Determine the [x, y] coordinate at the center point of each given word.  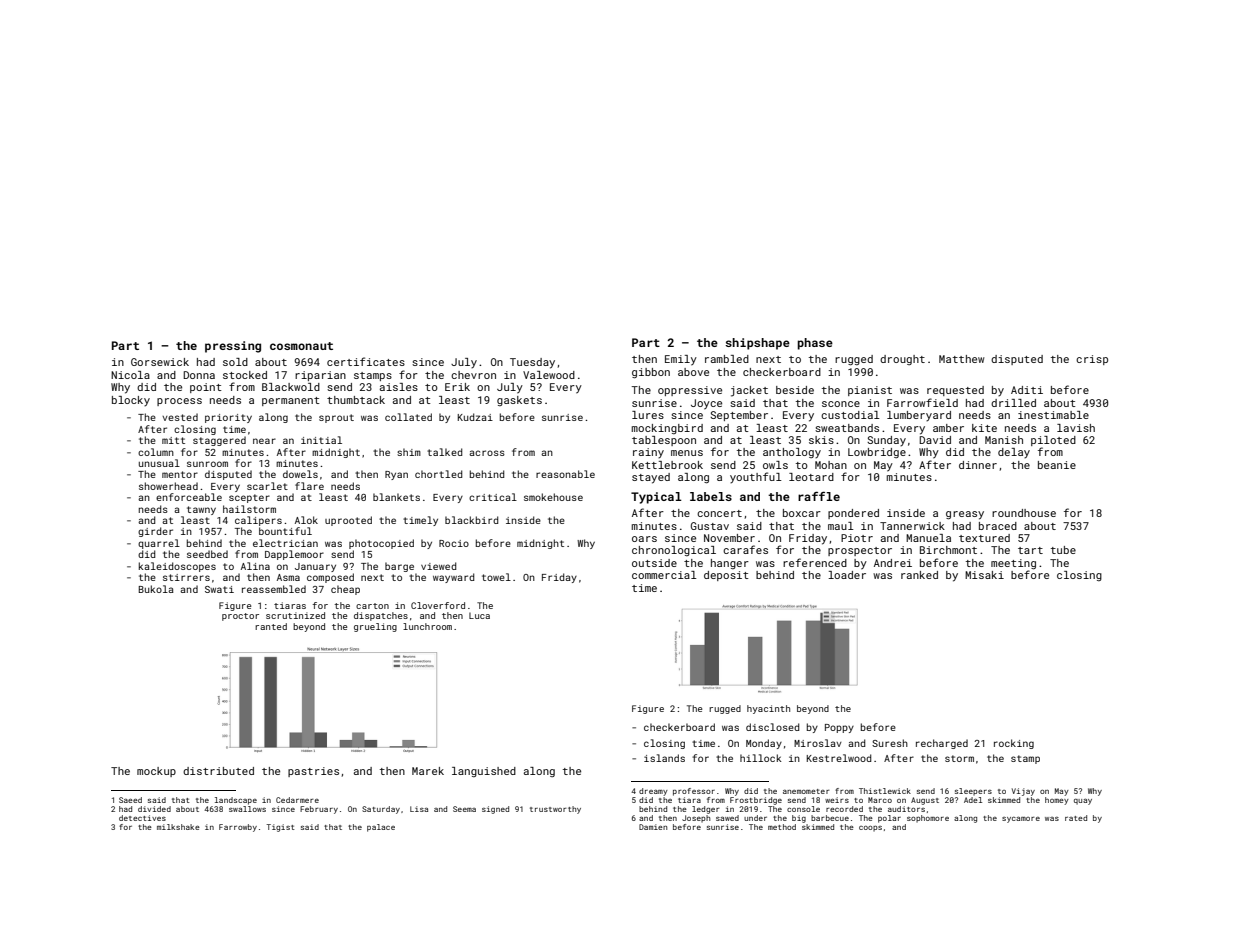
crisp [1092, 360]
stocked [245, 375]
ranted [271, 626]
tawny [201, 510]
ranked [919, 575]
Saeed [130, 800]
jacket [749, 391]
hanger [730, 564]
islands [664, 758]
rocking [1014, 744]
